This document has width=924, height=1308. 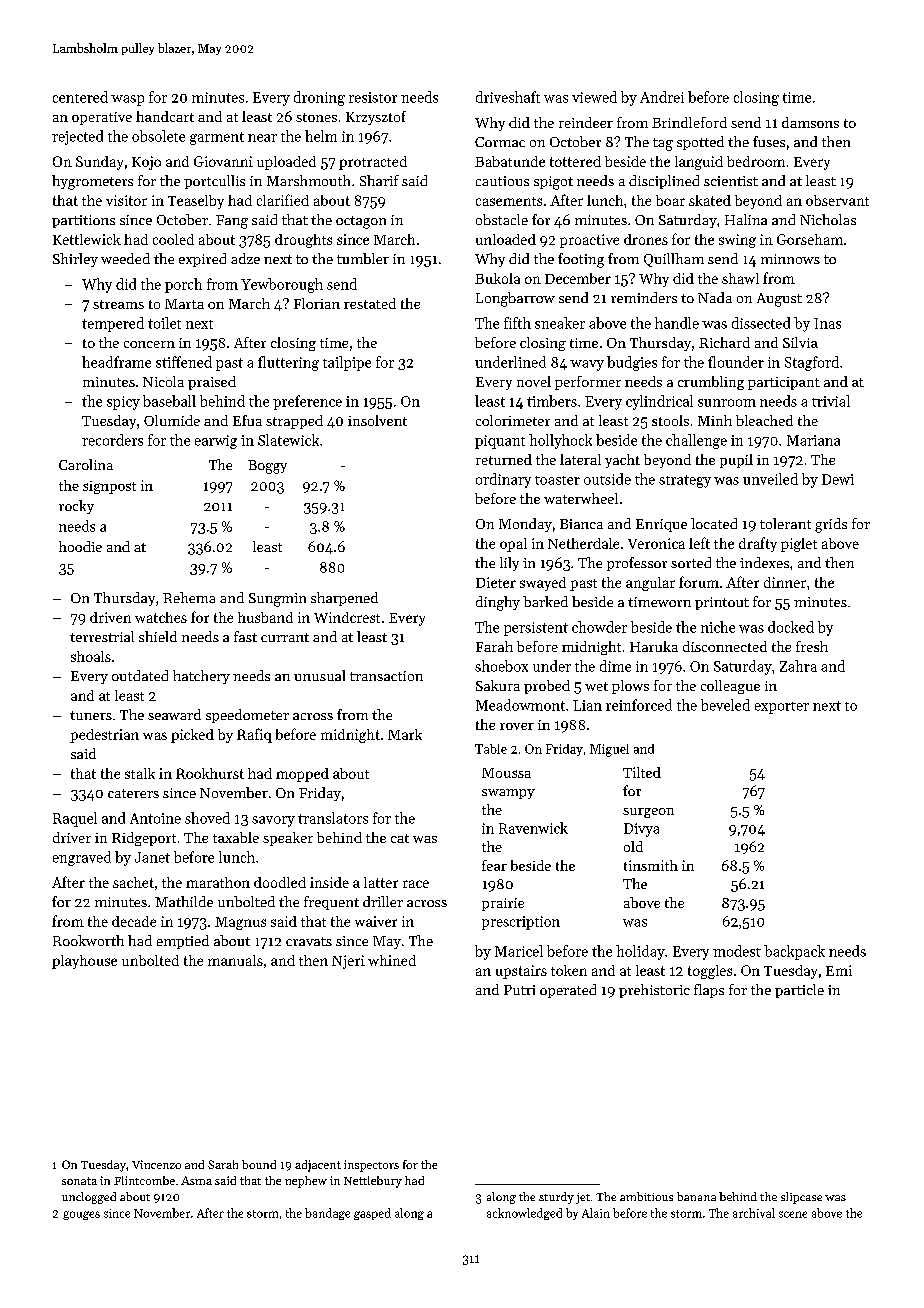 What do you see at coordinates (77, 137) in the document?
I see `rejected` at bounding box center [77, 137].
